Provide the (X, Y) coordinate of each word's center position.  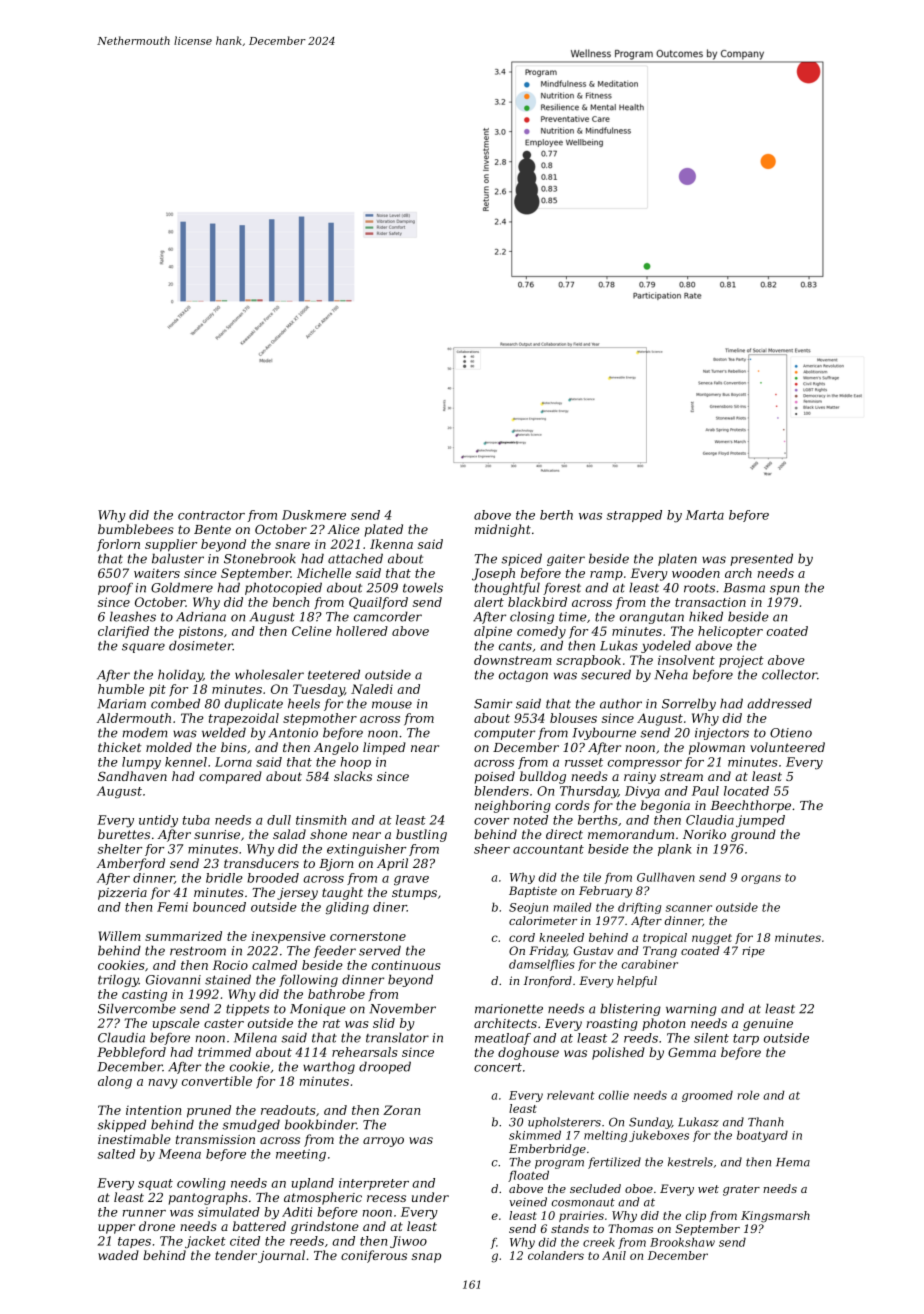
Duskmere (314, 515)
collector (789, 674)
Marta (705, 515)
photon (664, 1024)
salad (289, 834)
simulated (229, 1212)
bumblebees (136, 529)
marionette (509, 1009)
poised (495, 777)
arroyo (383, 1142)
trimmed (224, 1052)
